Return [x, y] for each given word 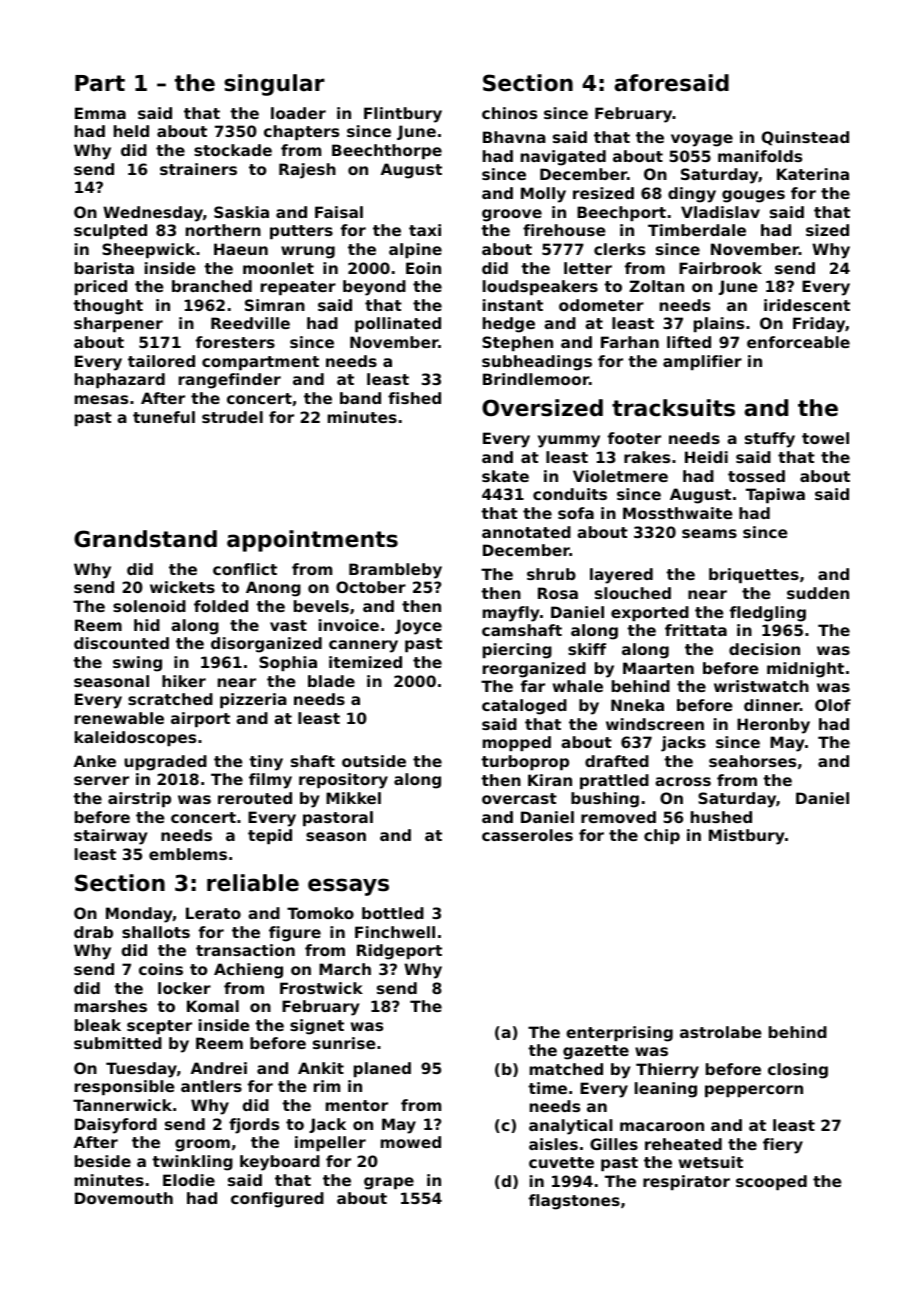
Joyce [418, 627]
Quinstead [805, 138]
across [683, 781]
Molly [543, 195]
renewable [119, 718]
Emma [100, 113]
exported [650, 613]
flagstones [574, 1202]
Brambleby [395, 571]
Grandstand [145, 539]
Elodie [189, 1180]
